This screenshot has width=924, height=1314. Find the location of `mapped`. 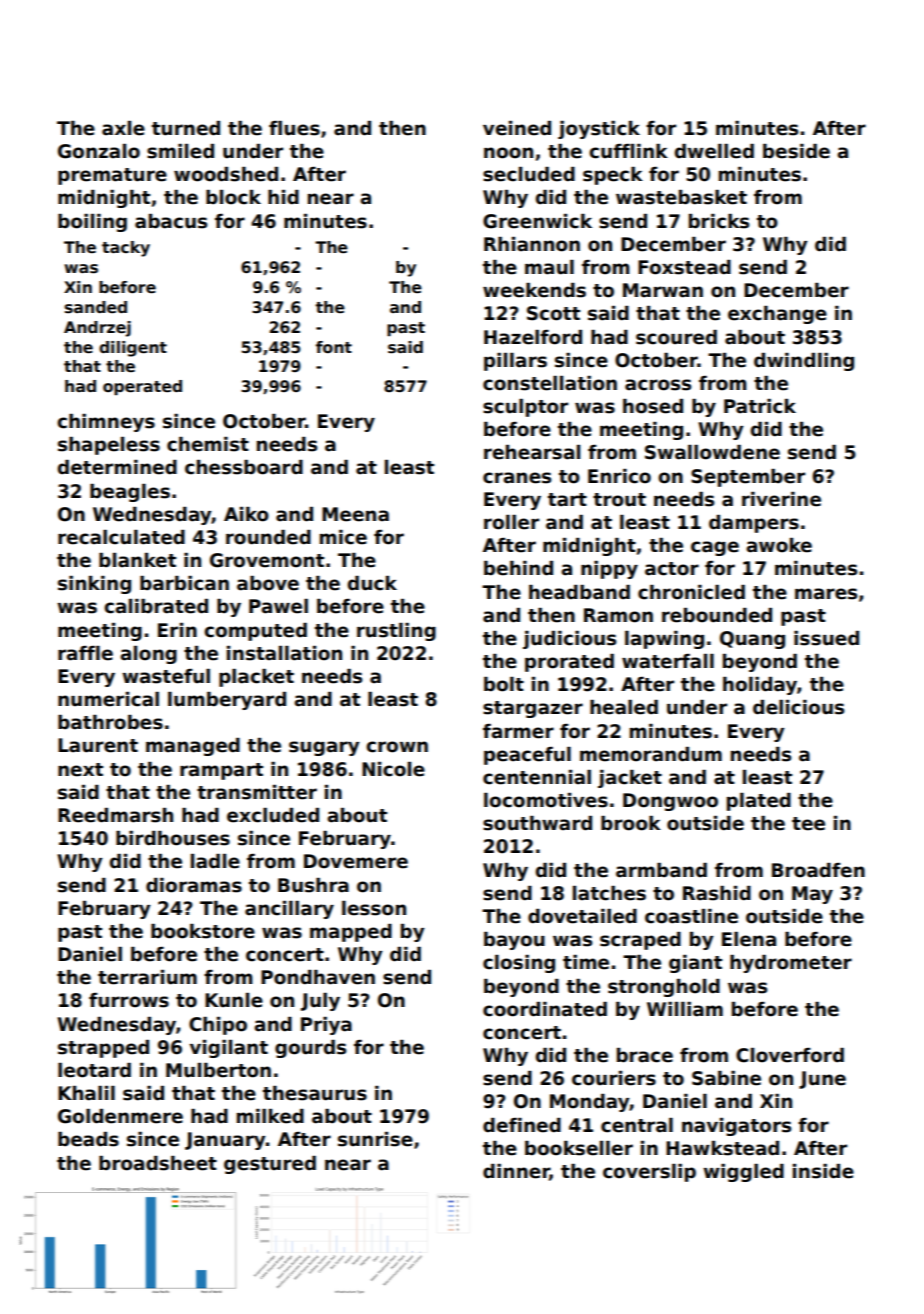

mapped is located at coordinates (351, 933).
